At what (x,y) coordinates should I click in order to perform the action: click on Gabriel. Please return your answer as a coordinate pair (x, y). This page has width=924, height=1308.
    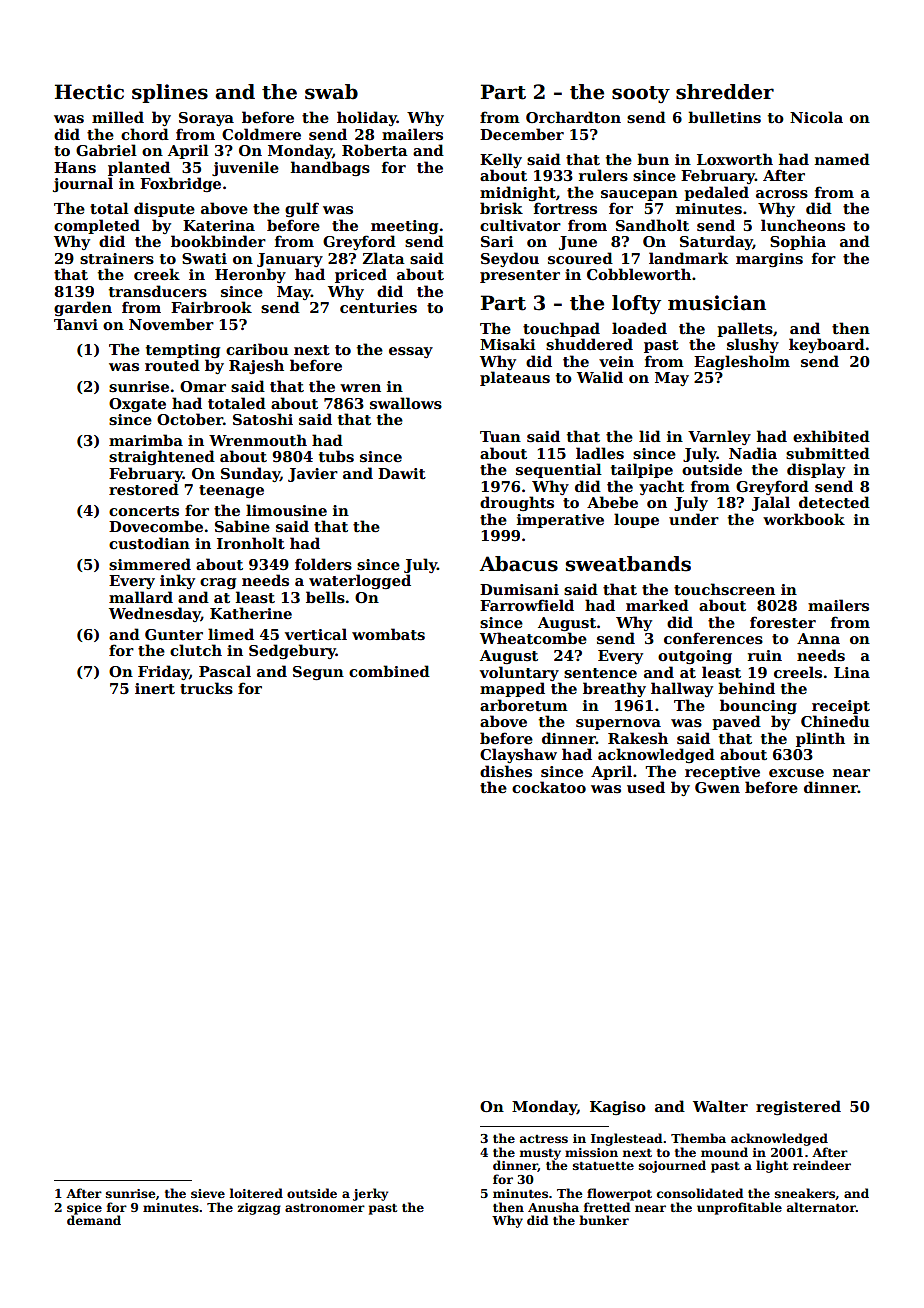
    Looking at the image, I should click on (106, 150).
